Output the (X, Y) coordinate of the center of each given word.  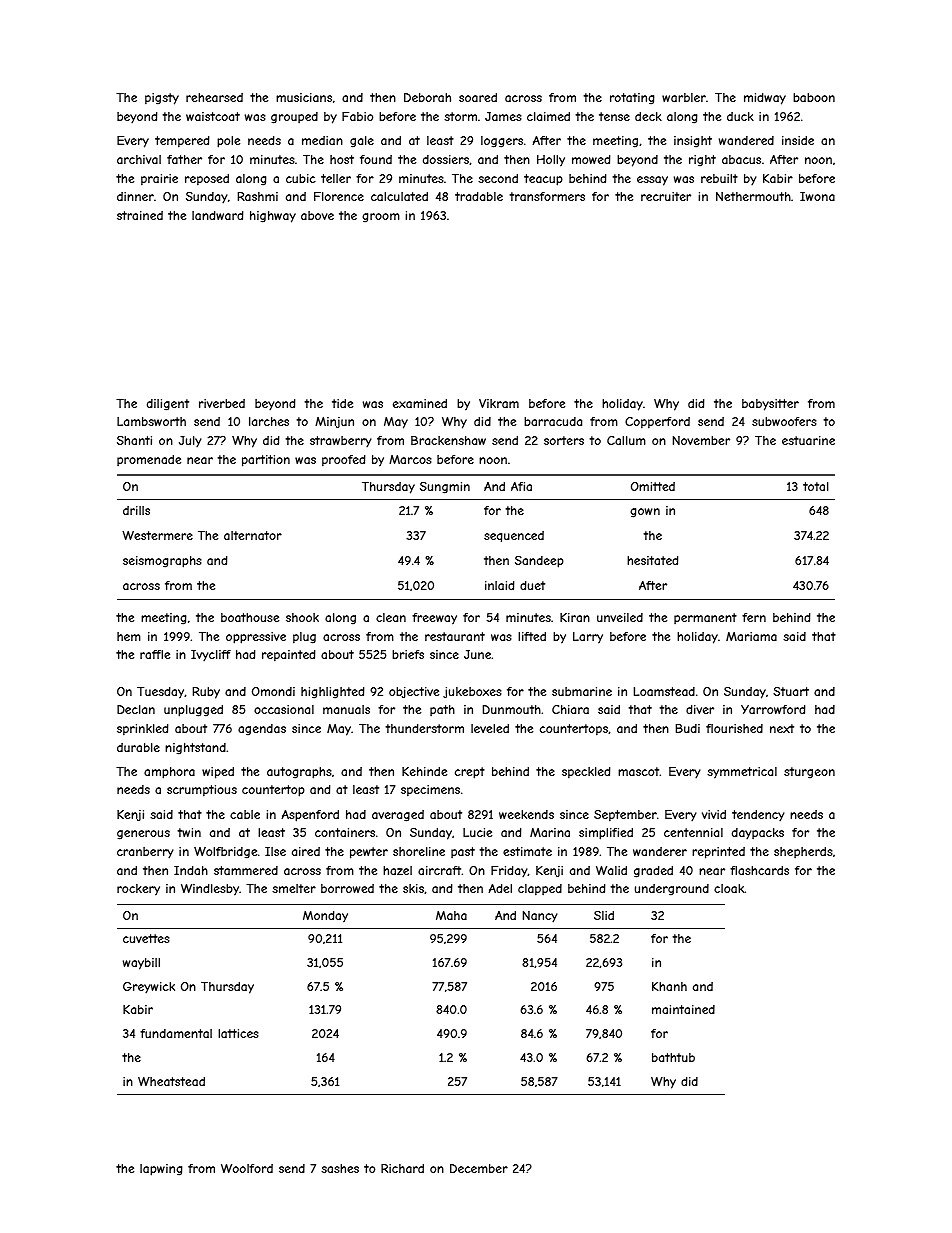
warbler (684, 97)
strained (140, 215)
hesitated (652, 560)
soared (478, 97)
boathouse (250, 617)
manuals (346, 709)
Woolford (247, 1168)
